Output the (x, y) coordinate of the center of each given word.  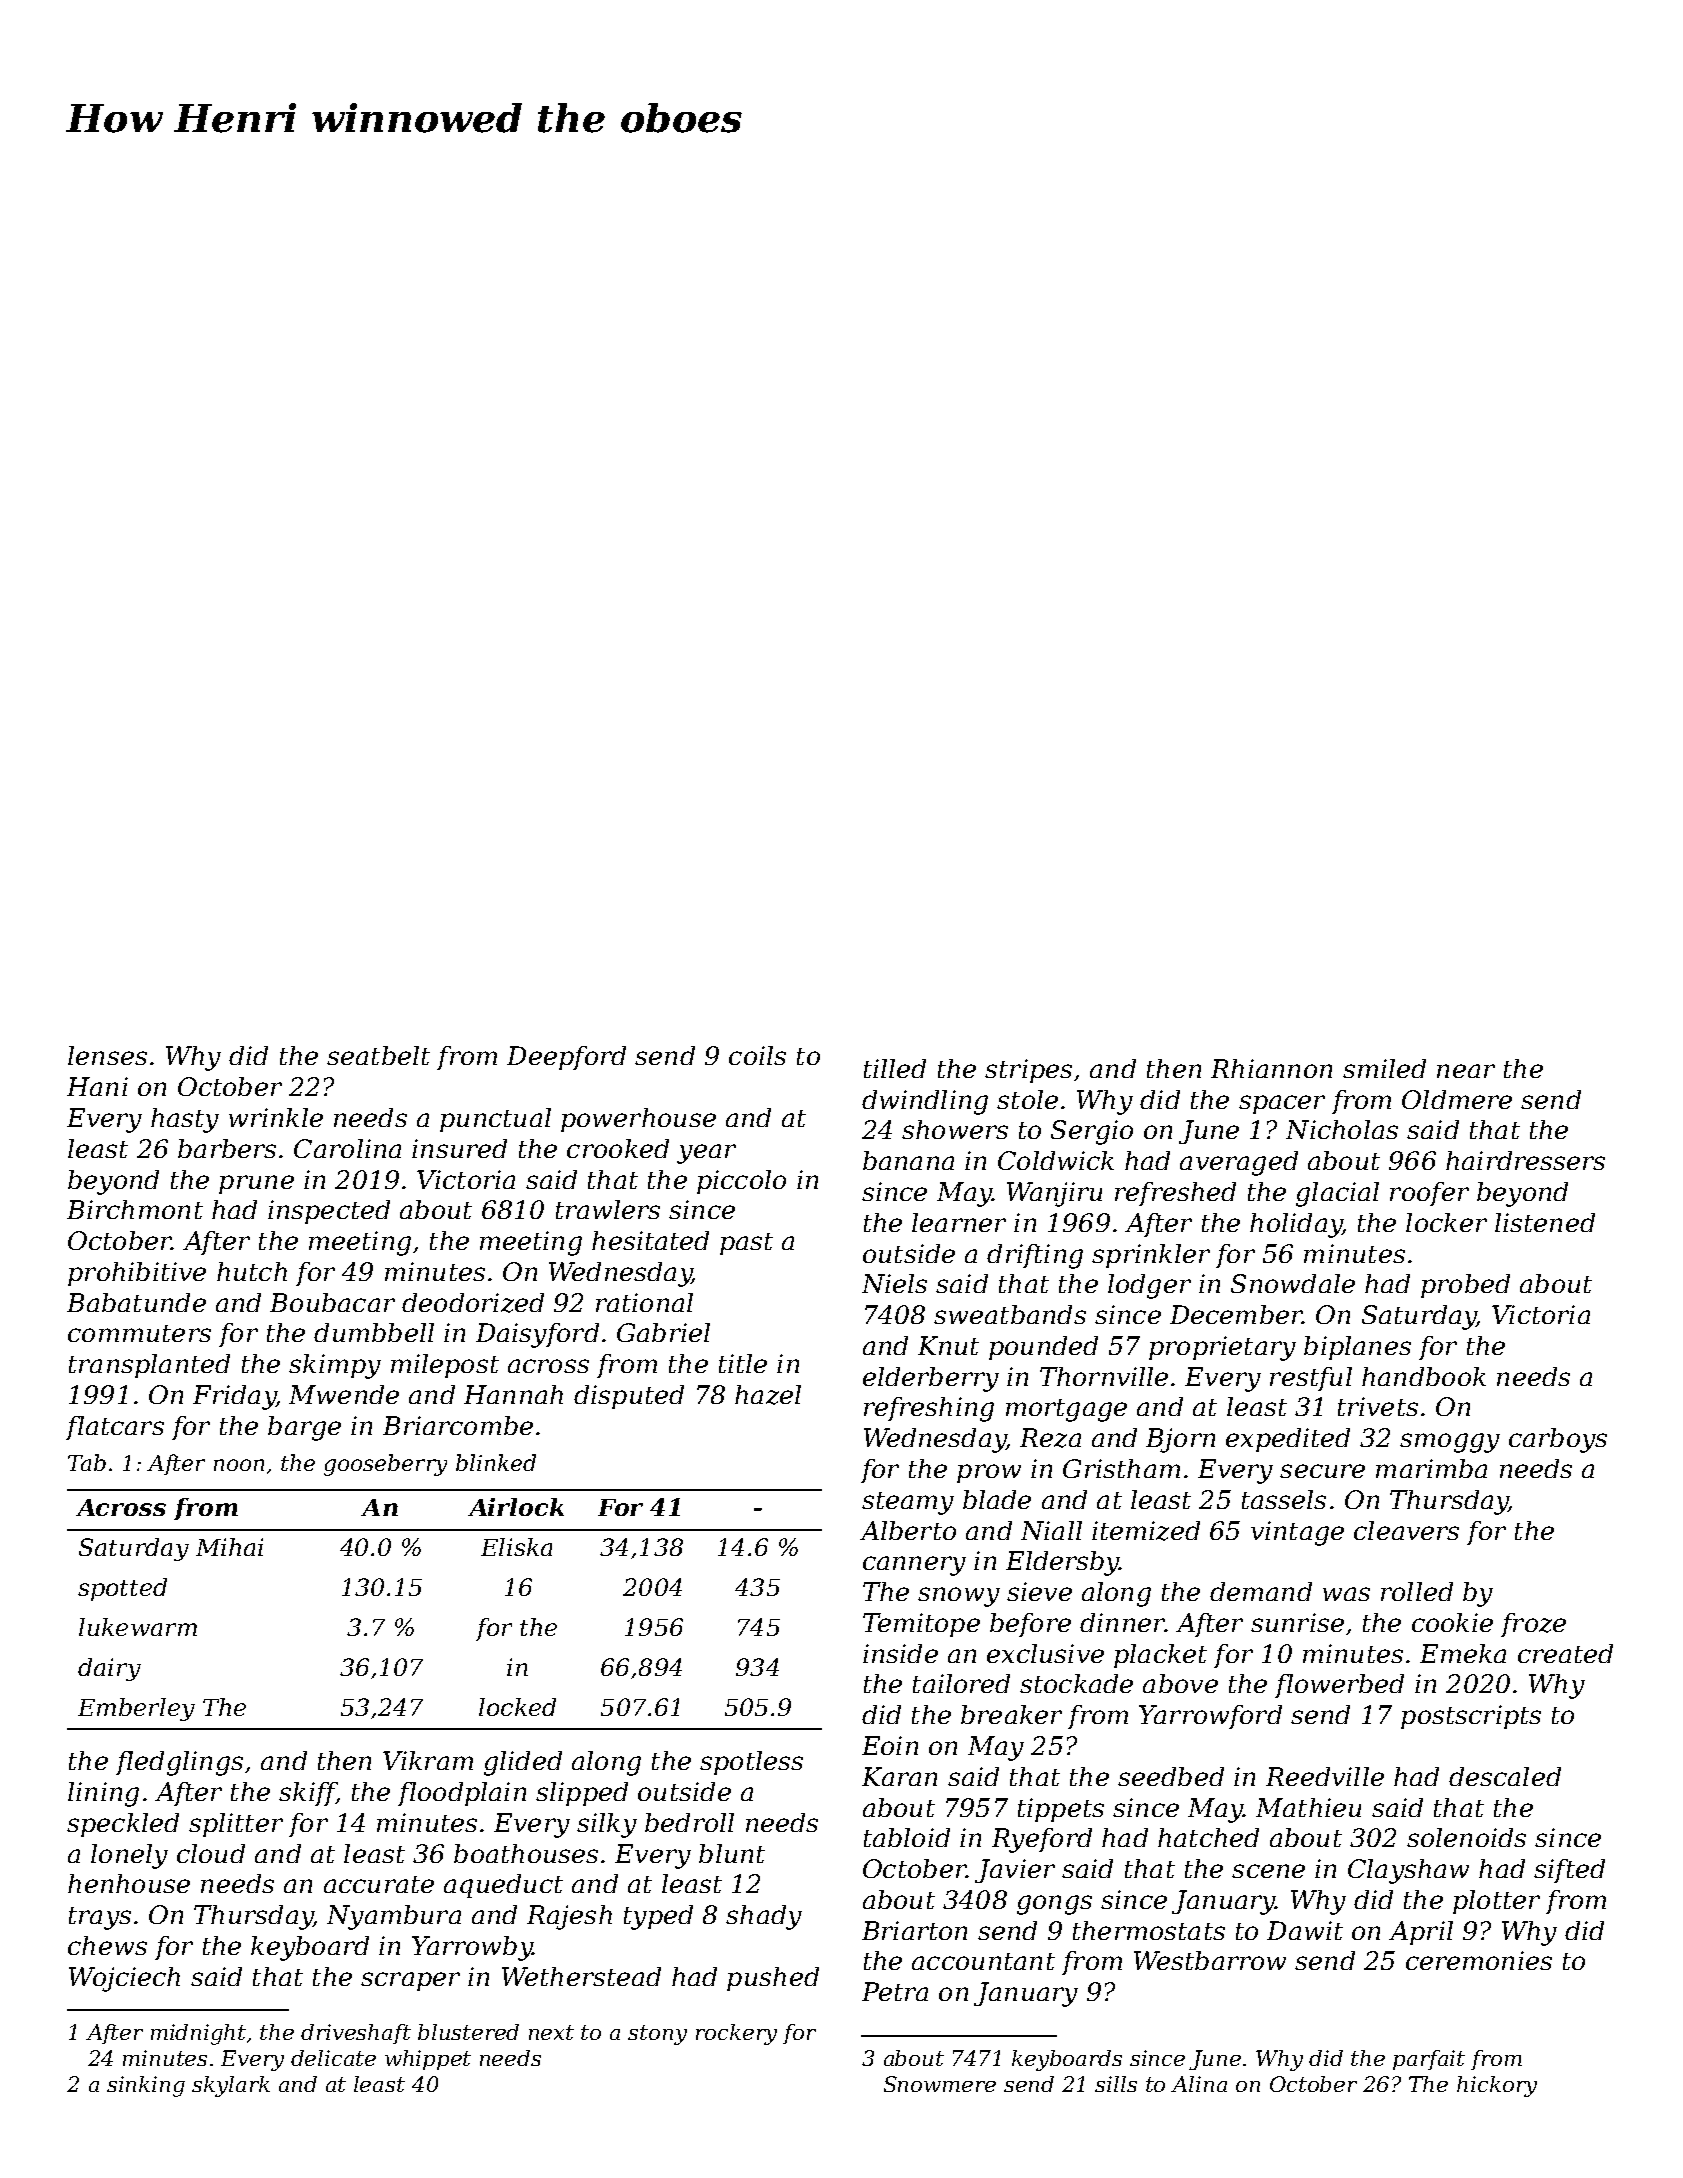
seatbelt (378, 1055)
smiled (1384, 1068)
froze (1533, 1625)
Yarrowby (472, 1948)
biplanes (1357, 1348)
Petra (895, 1991)
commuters (139, 1333)
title (743, 1363)
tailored (961, 1683)
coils (757, 1055)
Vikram (428, 1760)
